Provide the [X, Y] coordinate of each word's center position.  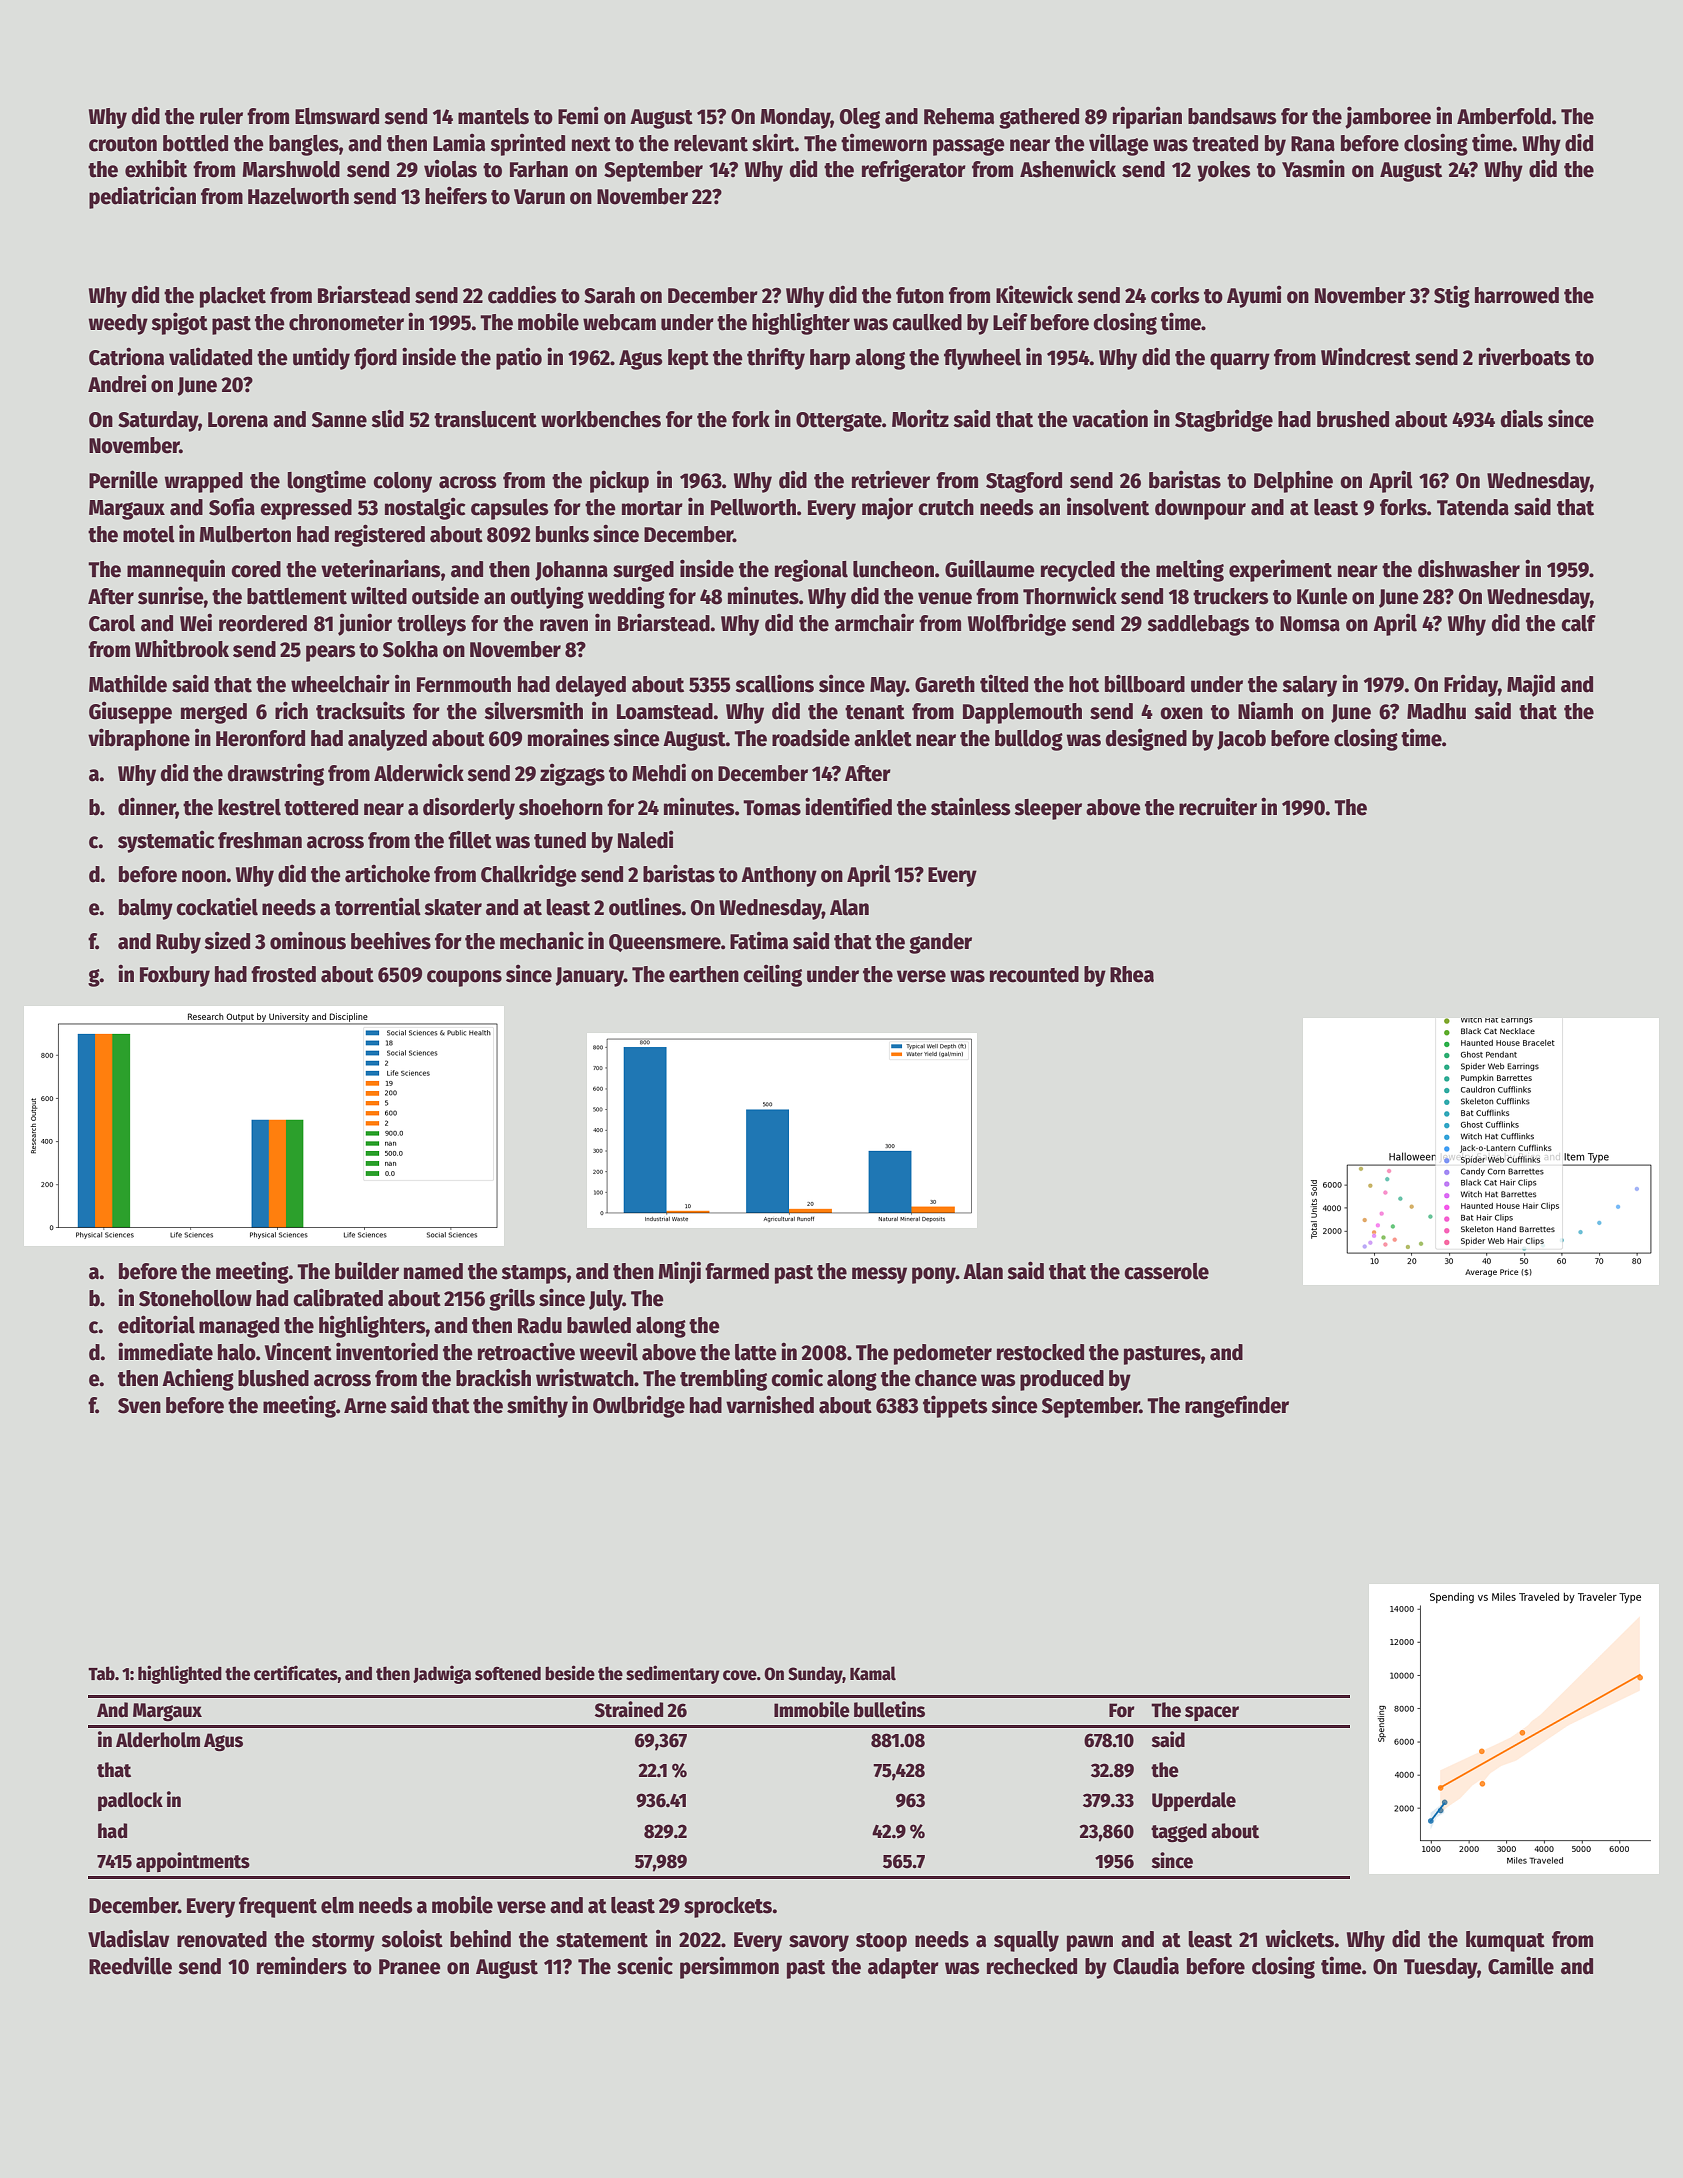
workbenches [601, 419]
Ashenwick [1068, 168]
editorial [156, 1324]
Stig [1452, 296]
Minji [680, 1272]
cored [256, 569]
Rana [1313, 144]
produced [1062, 1380]
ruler [221, 116]
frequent [278, 1907]
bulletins [889, 1709]
